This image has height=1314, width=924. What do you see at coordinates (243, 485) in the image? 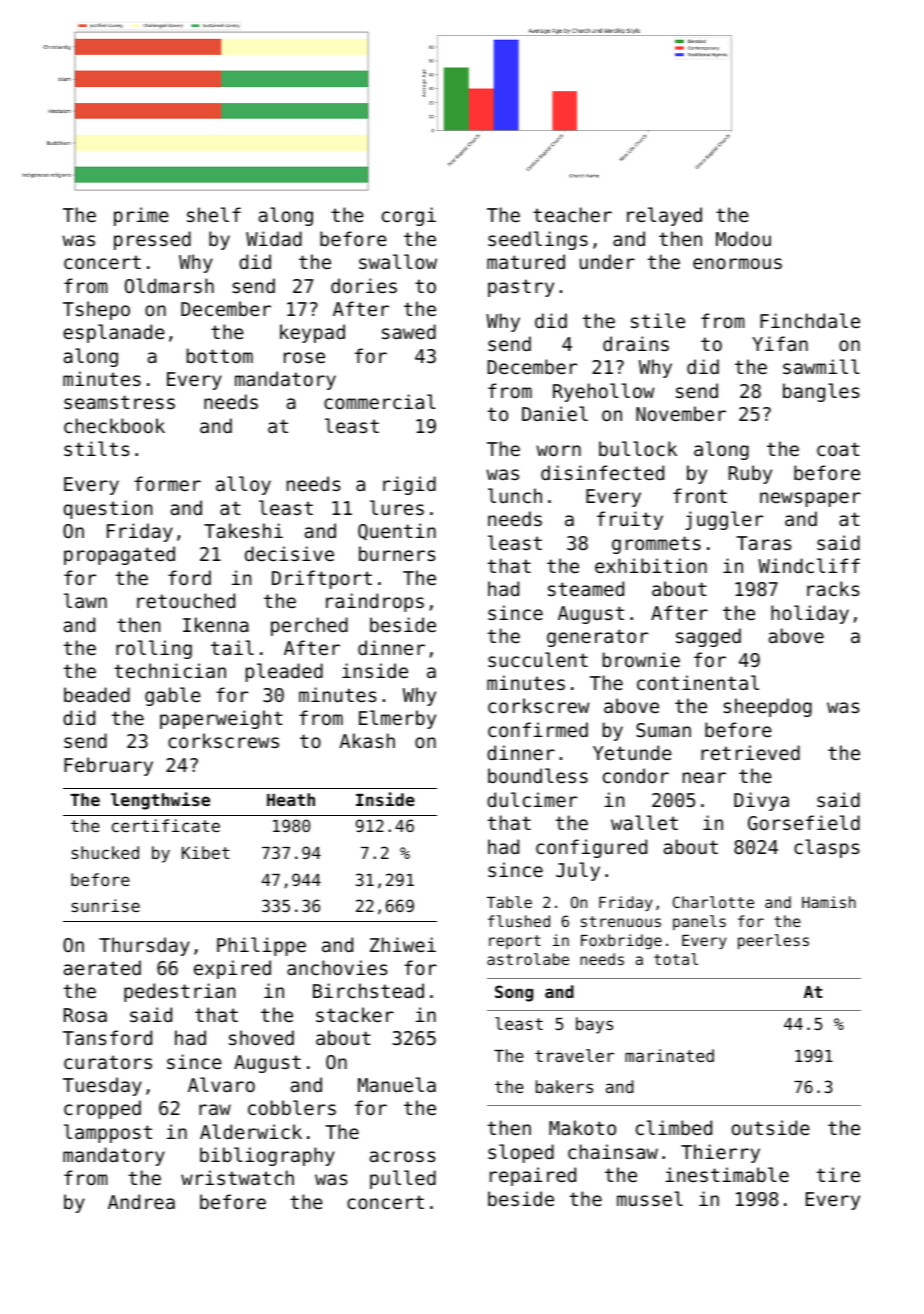
I see `alloy` at bounding box center [243, 485].
